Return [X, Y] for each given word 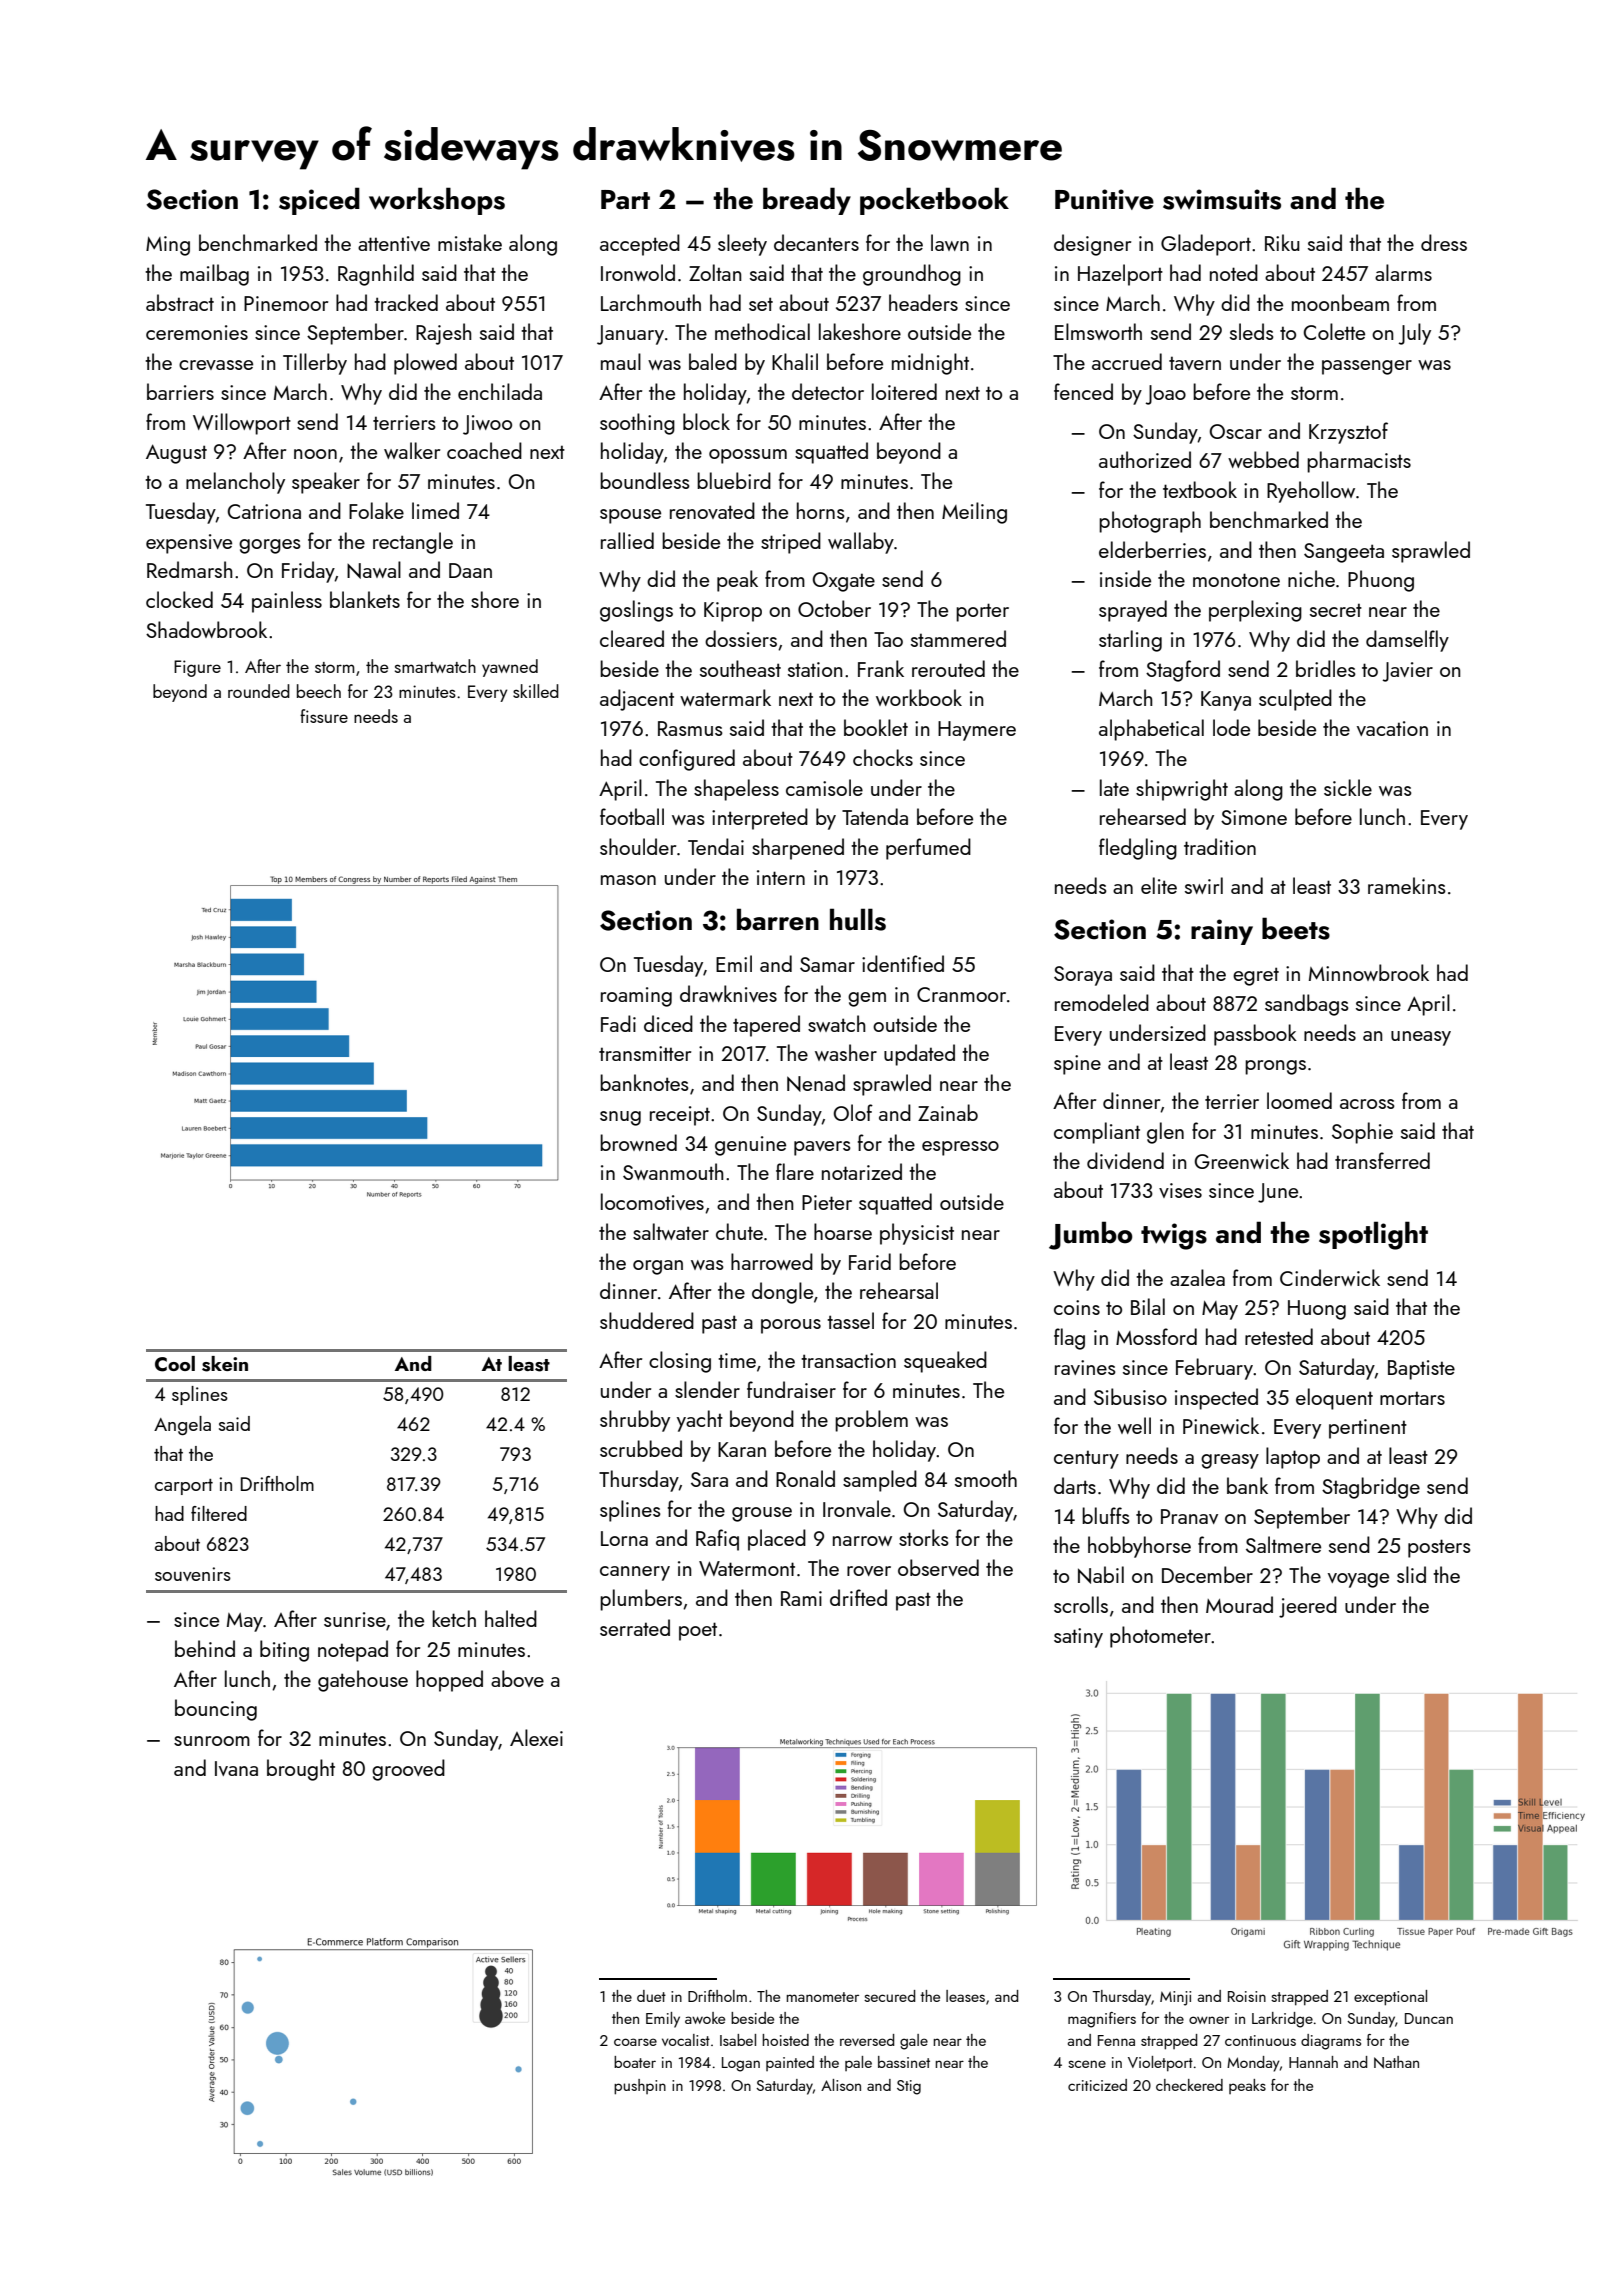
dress [1444, 242]
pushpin [640, 2087]
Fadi [618, 1023]
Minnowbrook [1369, 972]
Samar [827, 964]
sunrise [355, 1619]
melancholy [235, 483]
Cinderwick [1330, 1277]
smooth [986, 1478]
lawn [950, 242]
